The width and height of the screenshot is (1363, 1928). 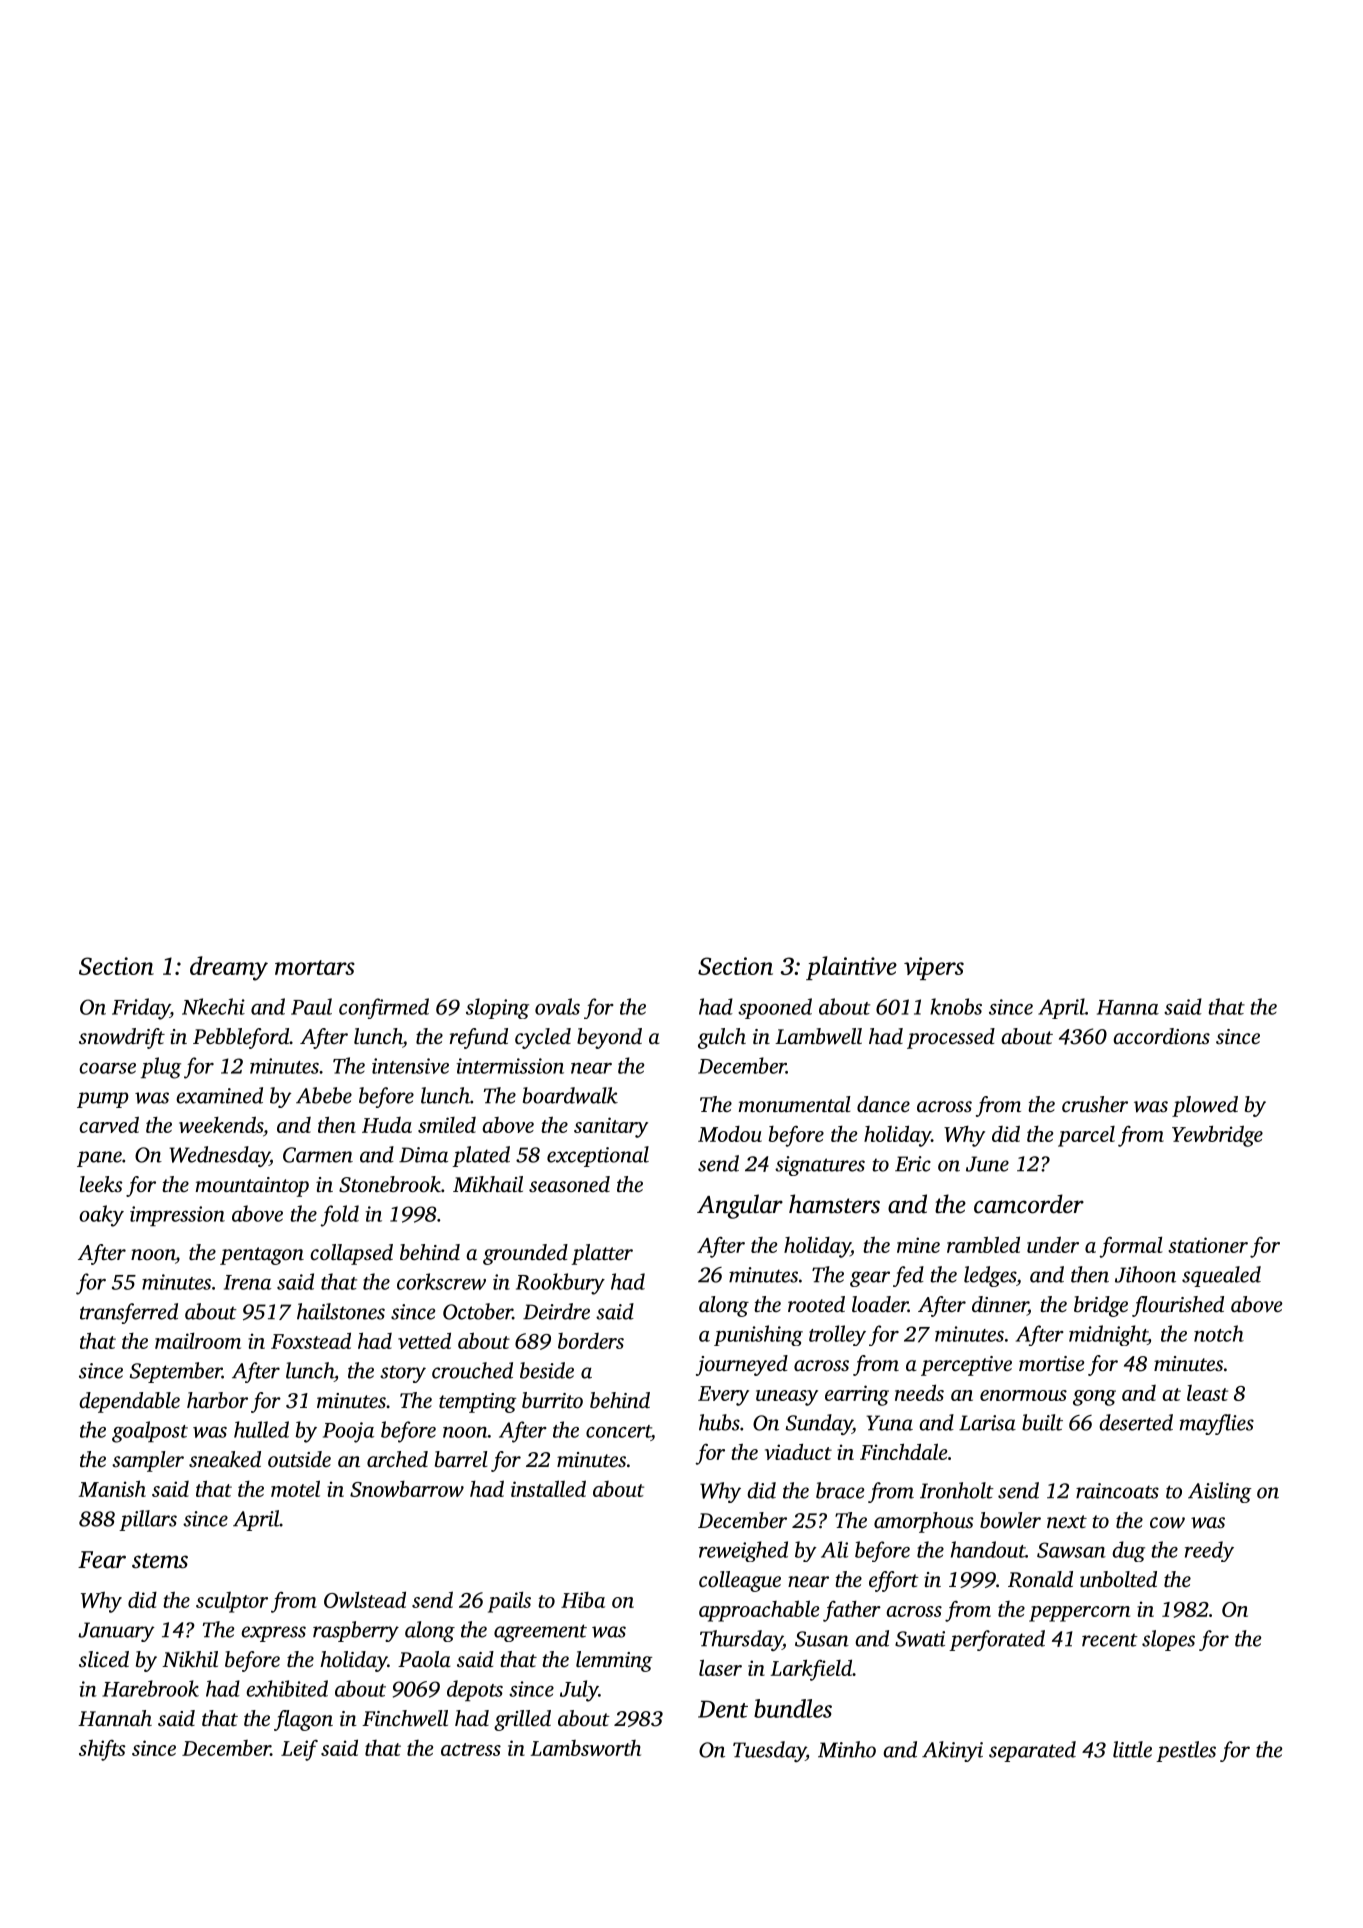 I want to click on January, so click(x=116, y=1632).
